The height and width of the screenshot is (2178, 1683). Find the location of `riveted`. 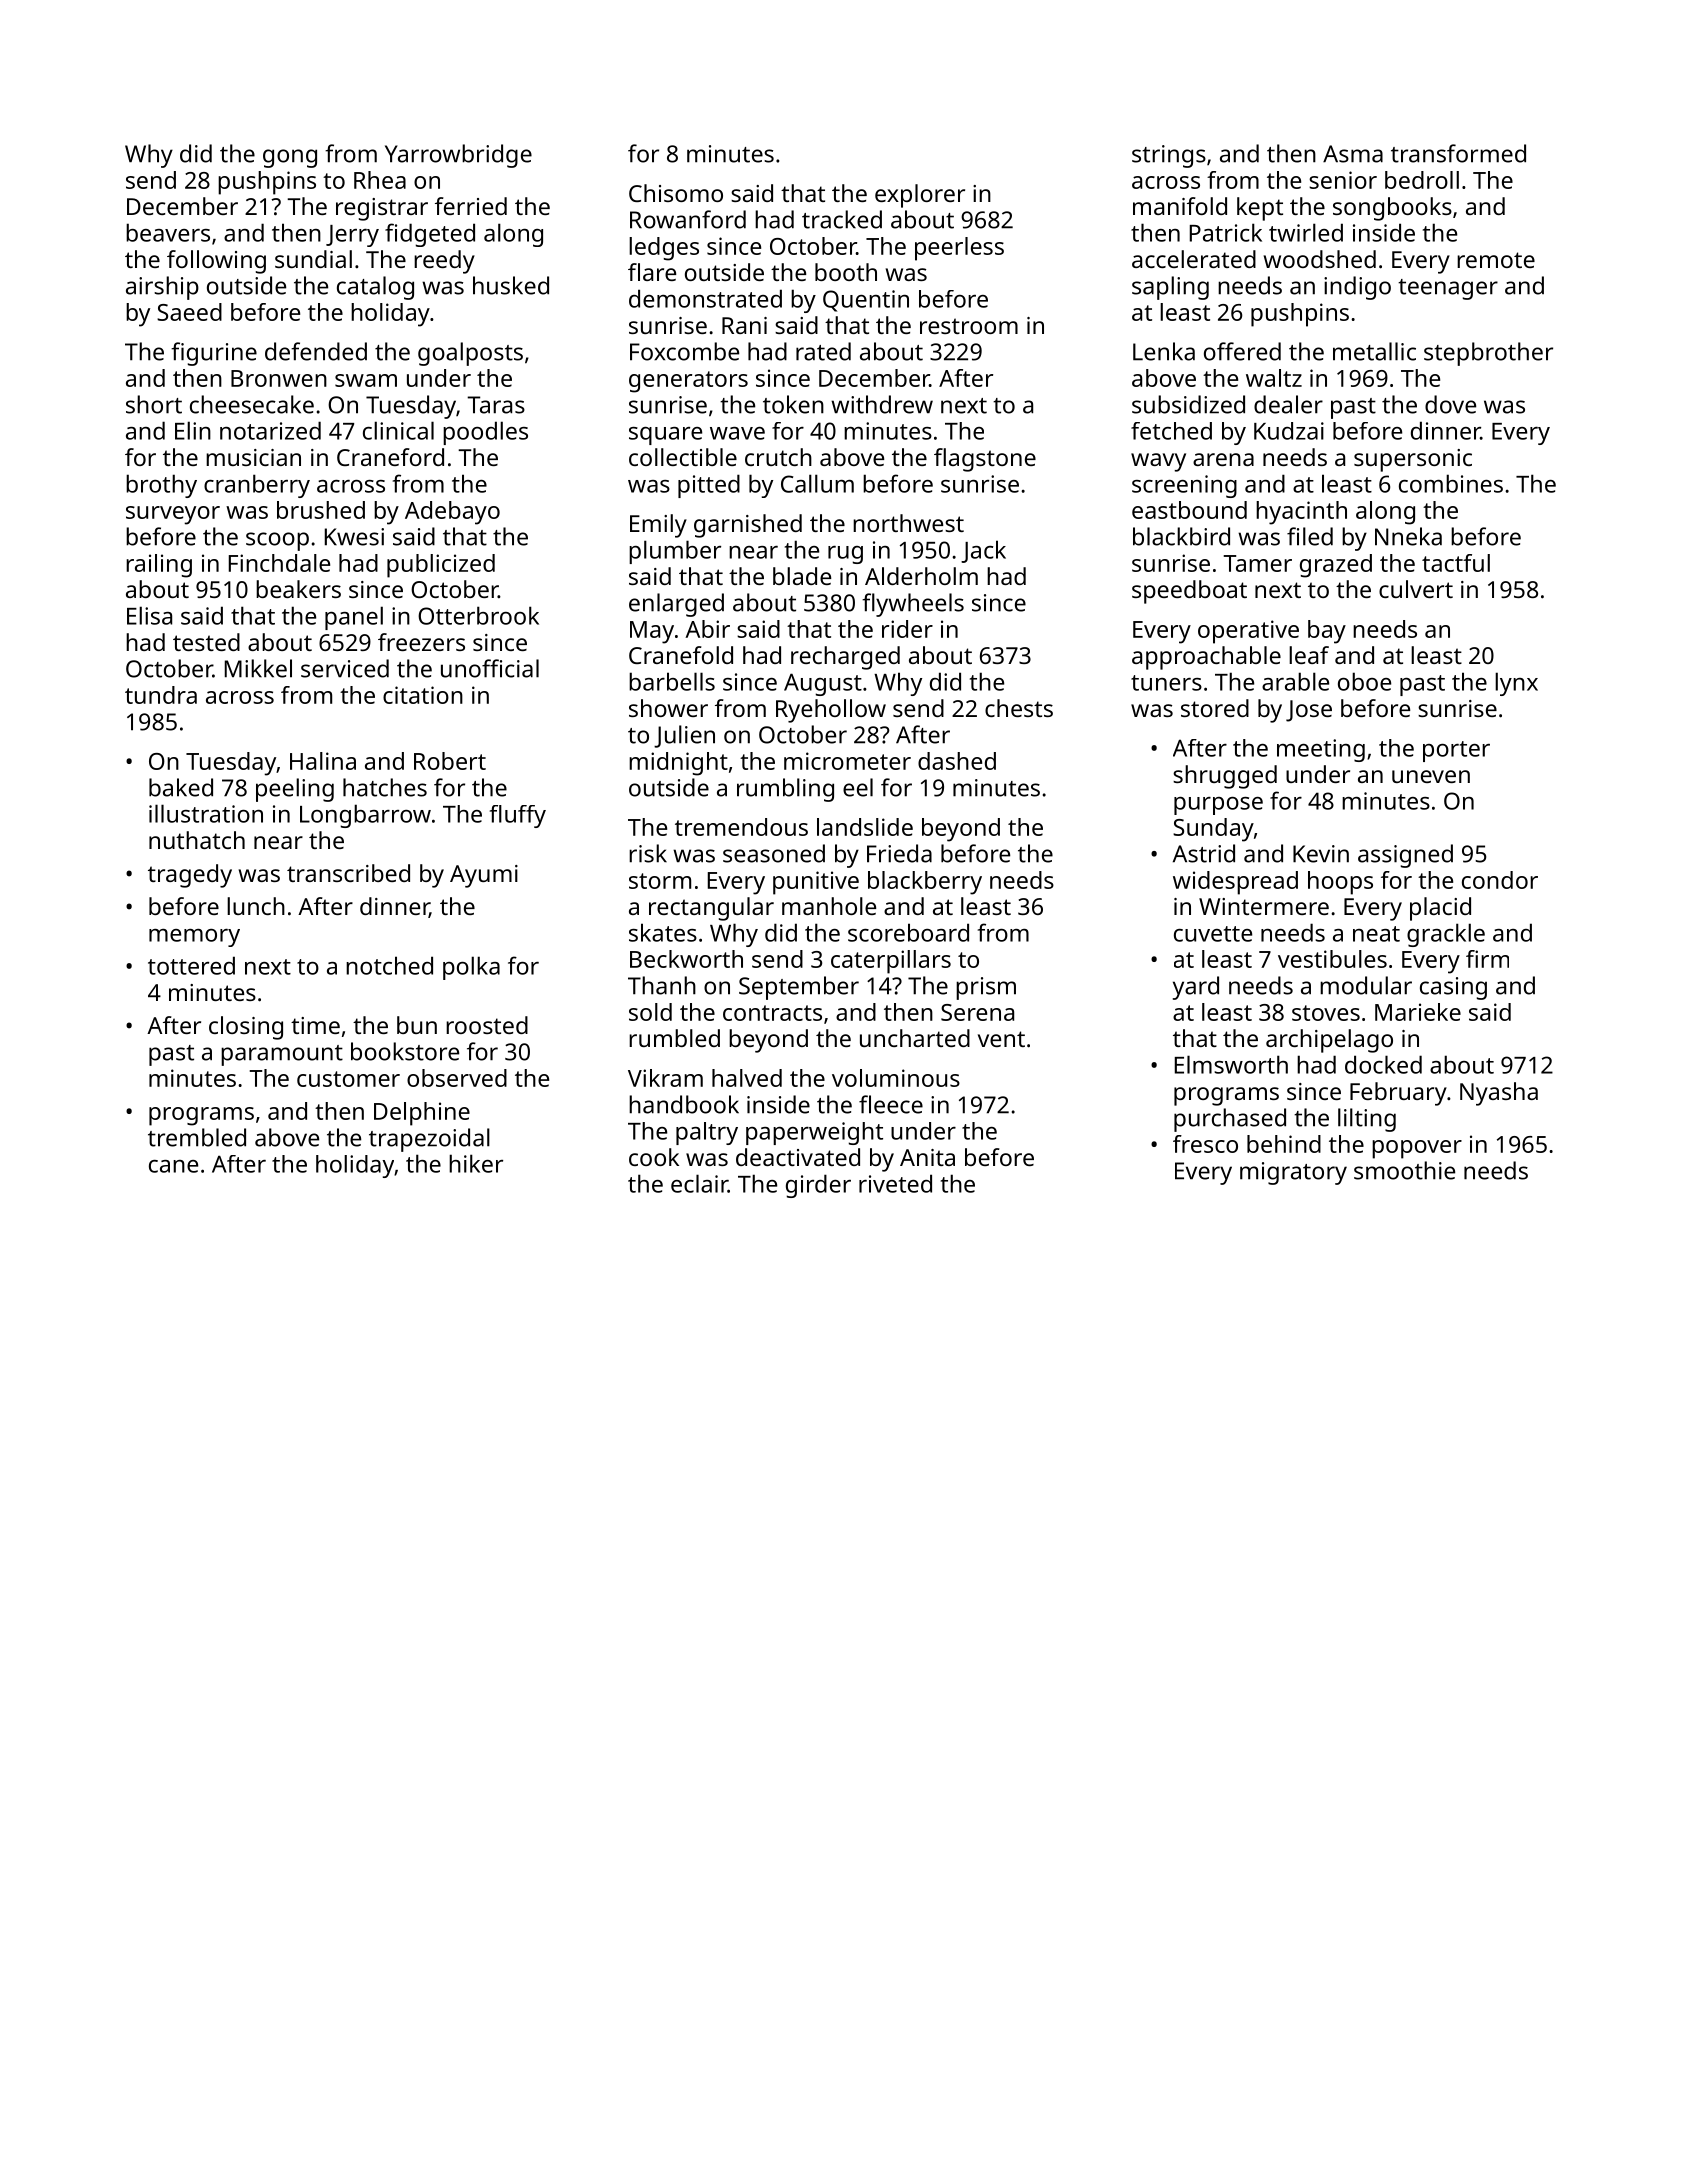

riveted is located at coordinates (895, 1183).
